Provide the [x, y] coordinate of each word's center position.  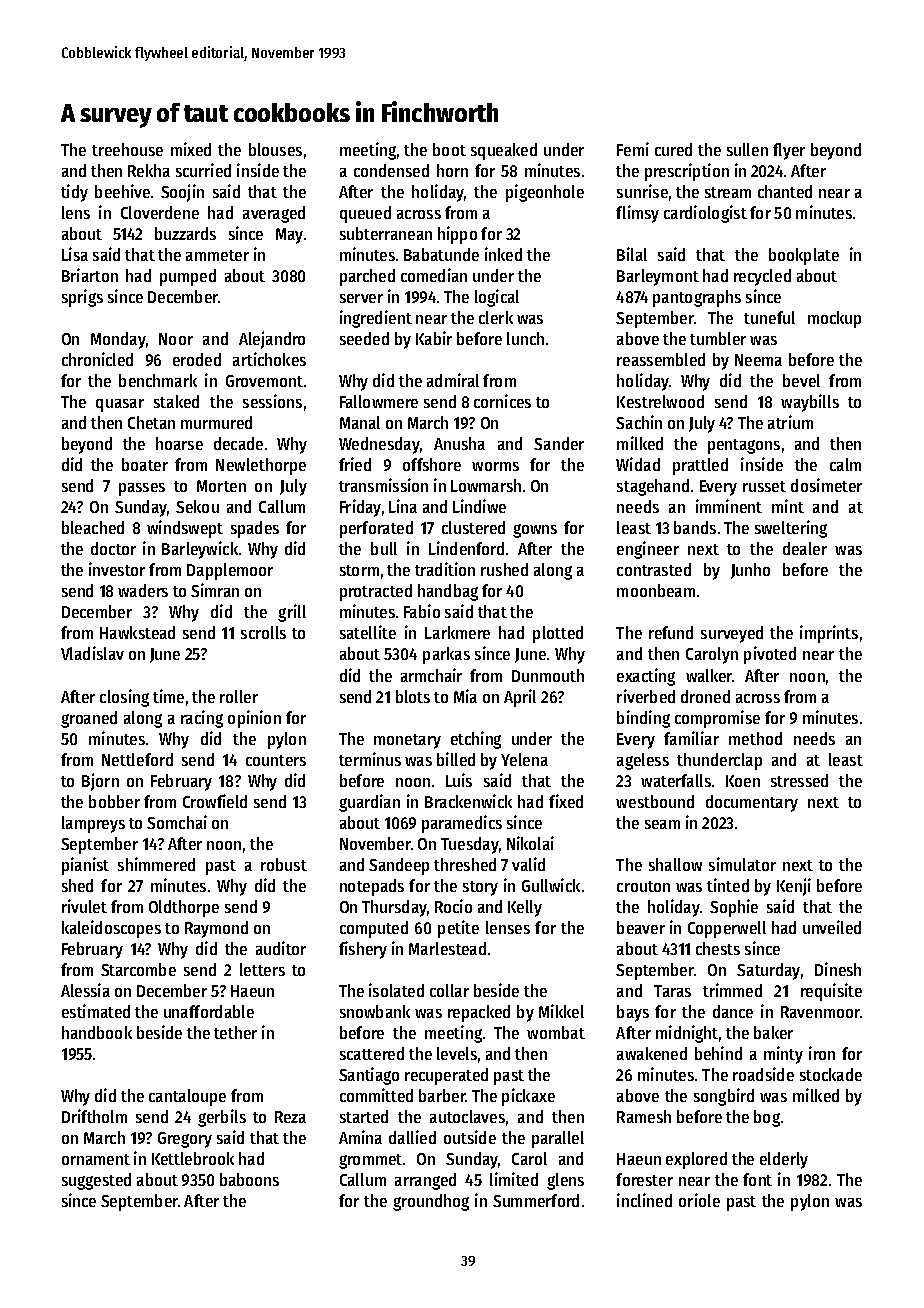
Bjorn [100, 782]
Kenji [794, 887]
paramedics [462, 824]
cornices [502, 401]
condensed [391, 170]
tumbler [718, 338]
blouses [275, 149]
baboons [249, 1179]
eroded [197, 359]
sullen [747, 149]
